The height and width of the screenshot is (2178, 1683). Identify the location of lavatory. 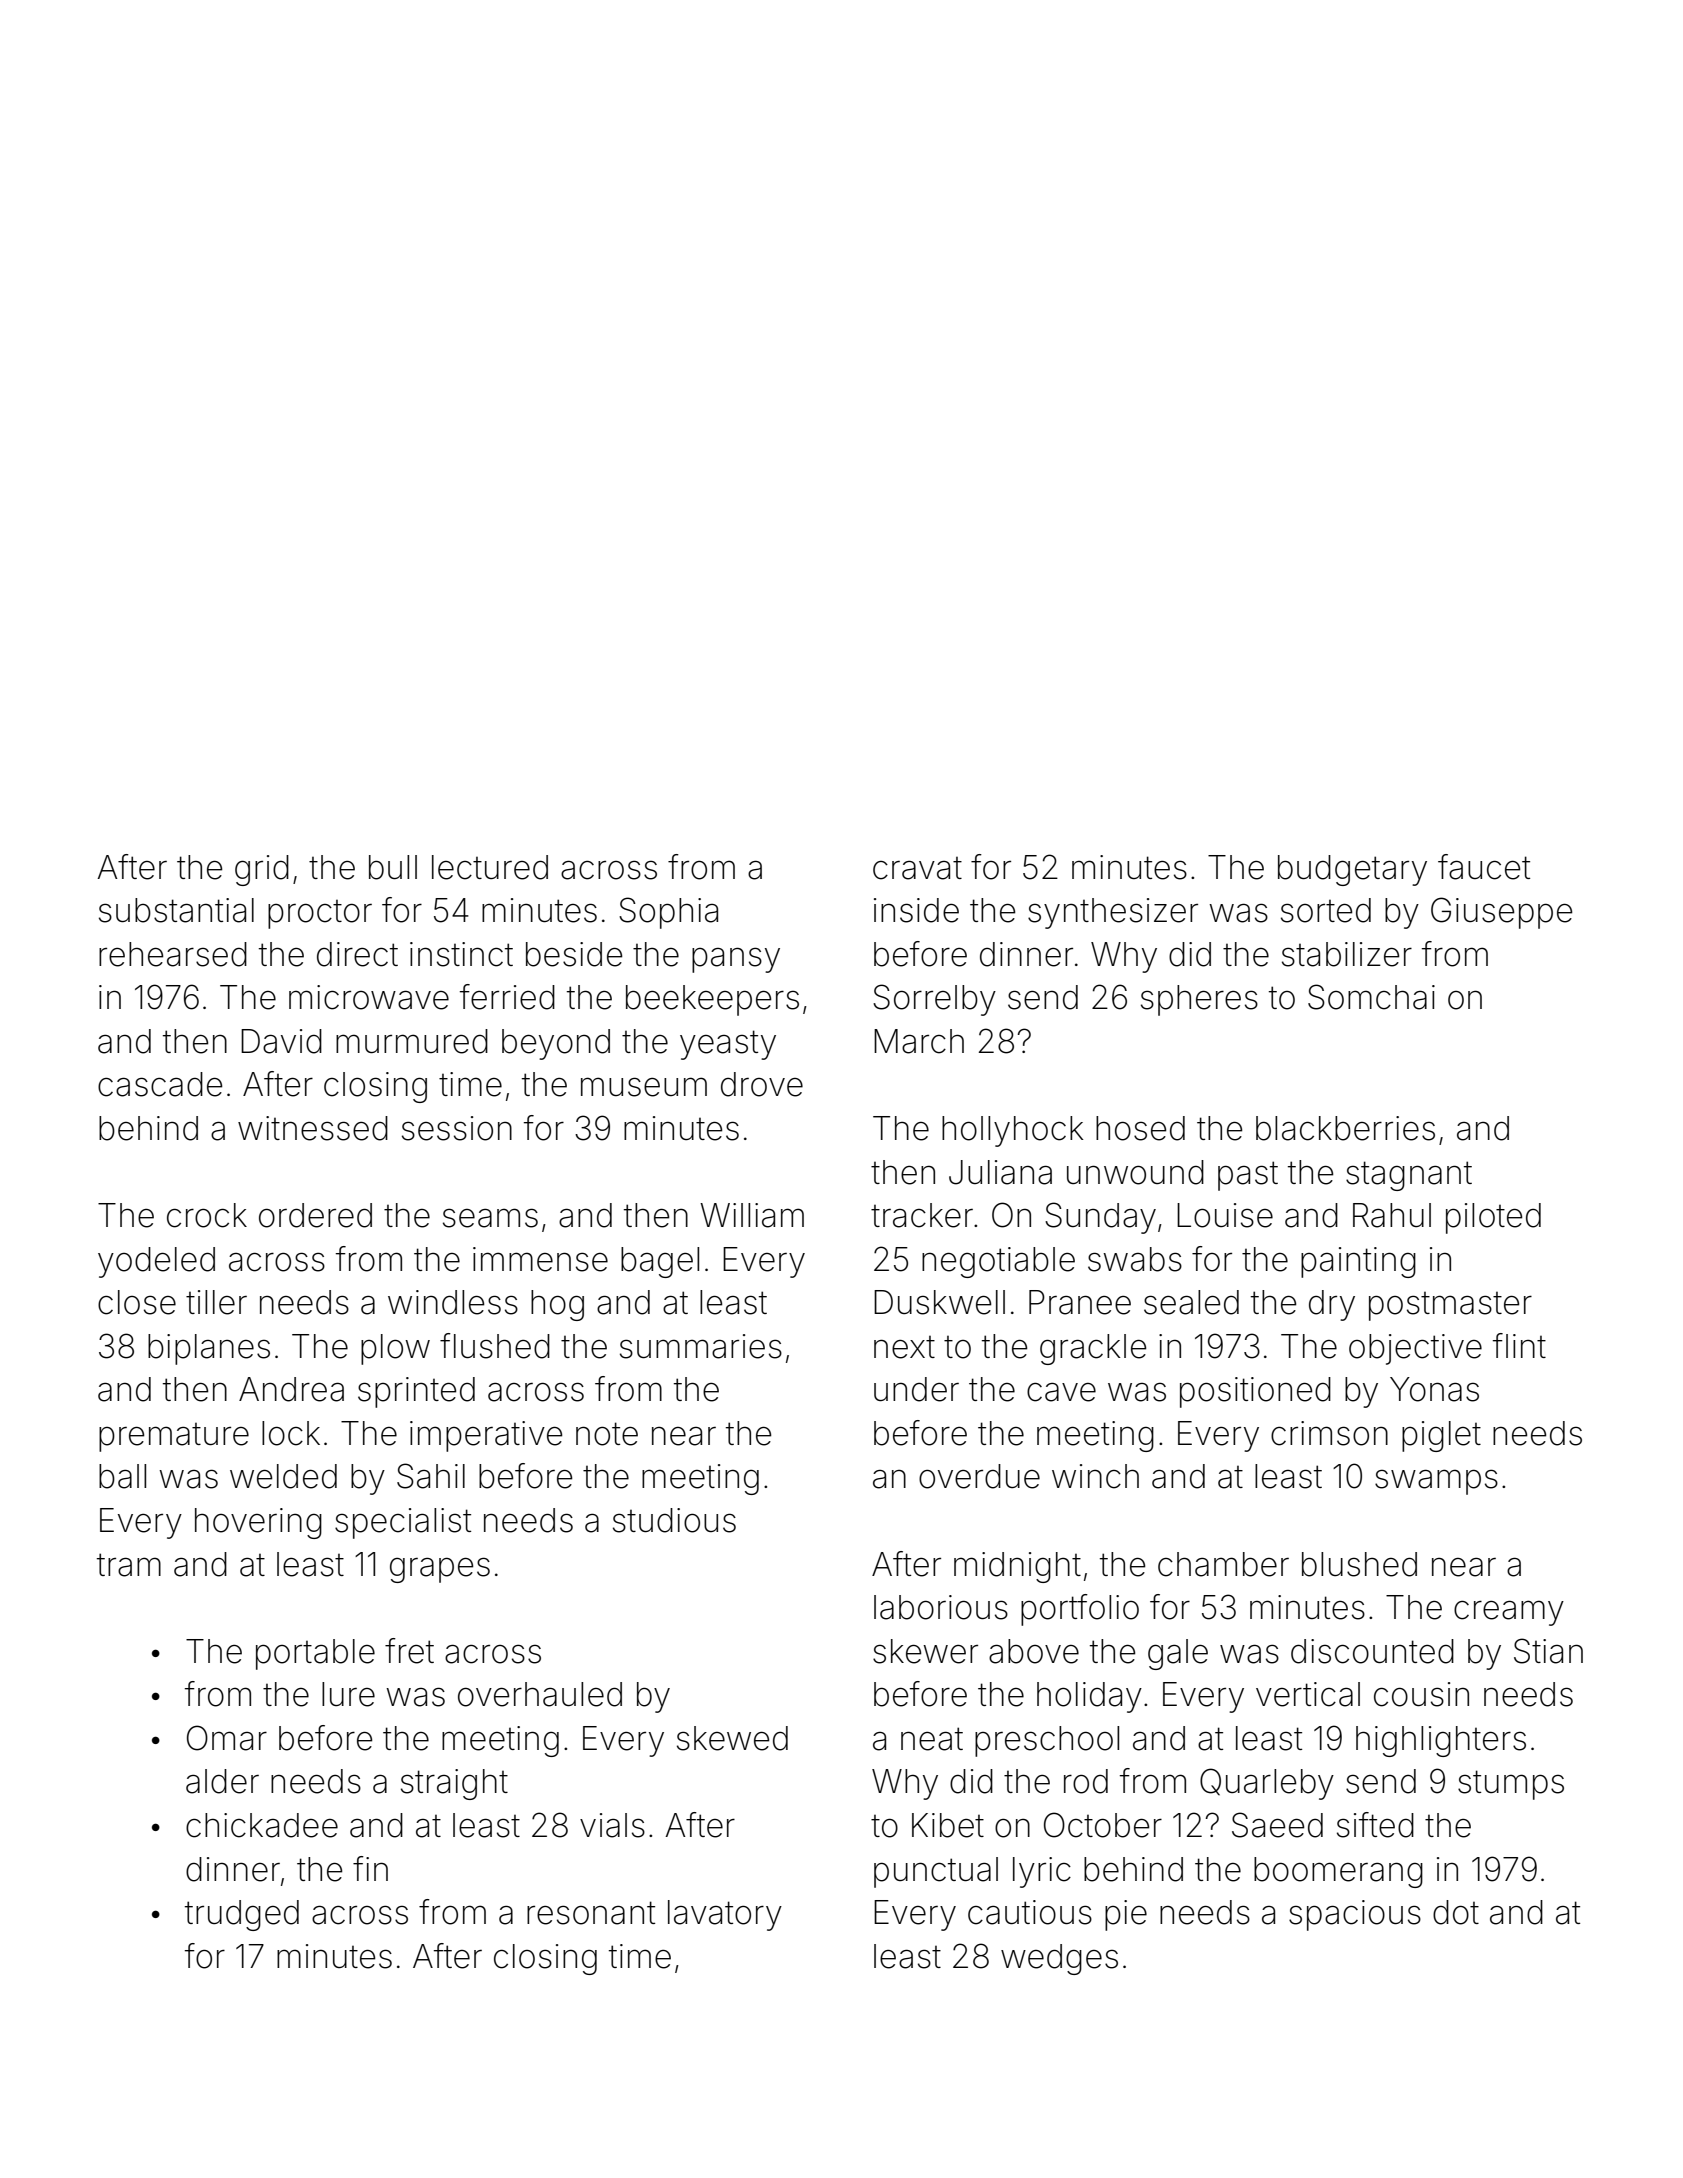
(725, 1915).
